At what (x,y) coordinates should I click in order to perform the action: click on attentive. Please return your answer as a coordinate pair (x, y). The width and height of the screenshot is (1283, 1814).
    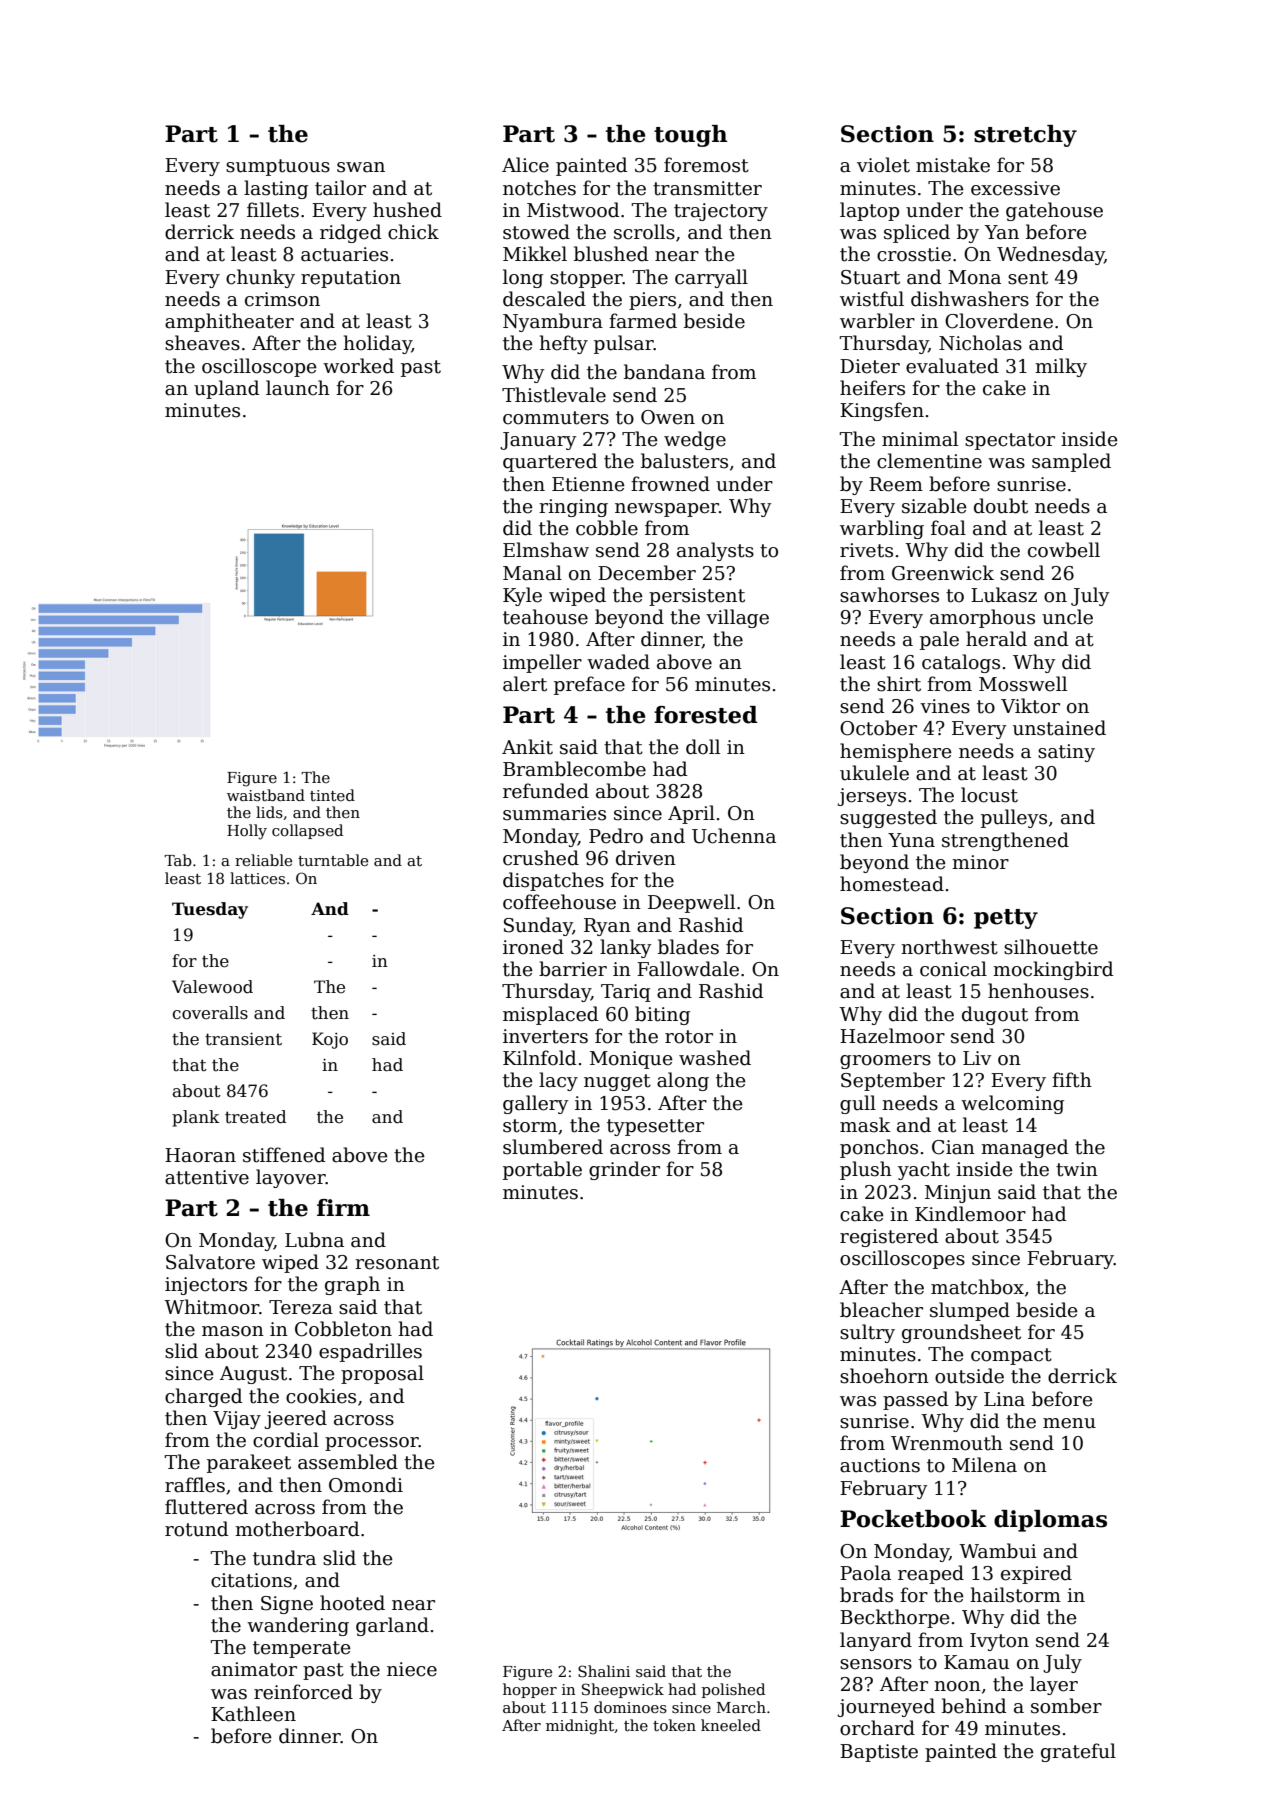
    Looking at the image, I should click on (207, 1177).
